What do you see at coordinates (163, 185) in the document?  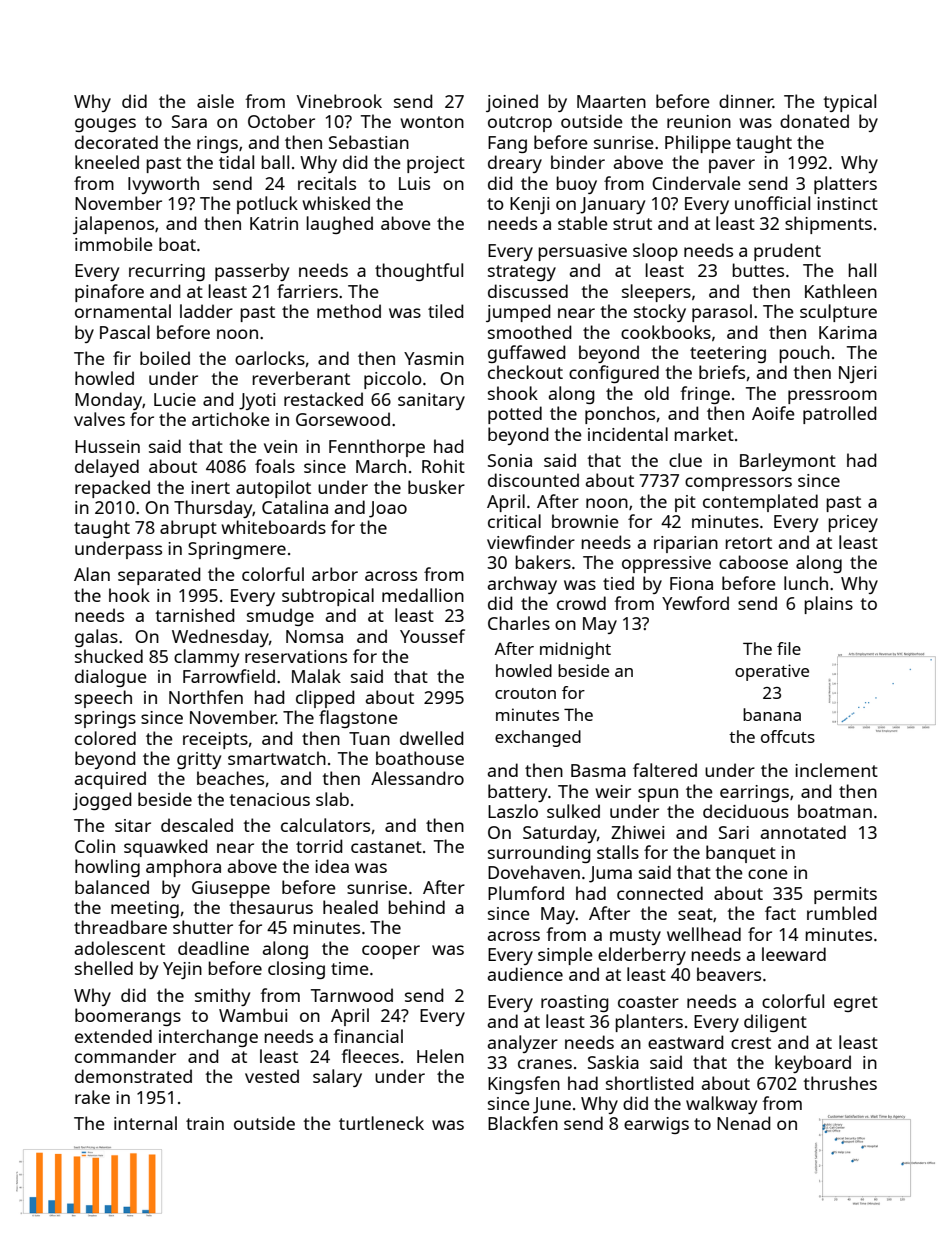 I see `Ivyworth` at bounding box center [163, 185].
